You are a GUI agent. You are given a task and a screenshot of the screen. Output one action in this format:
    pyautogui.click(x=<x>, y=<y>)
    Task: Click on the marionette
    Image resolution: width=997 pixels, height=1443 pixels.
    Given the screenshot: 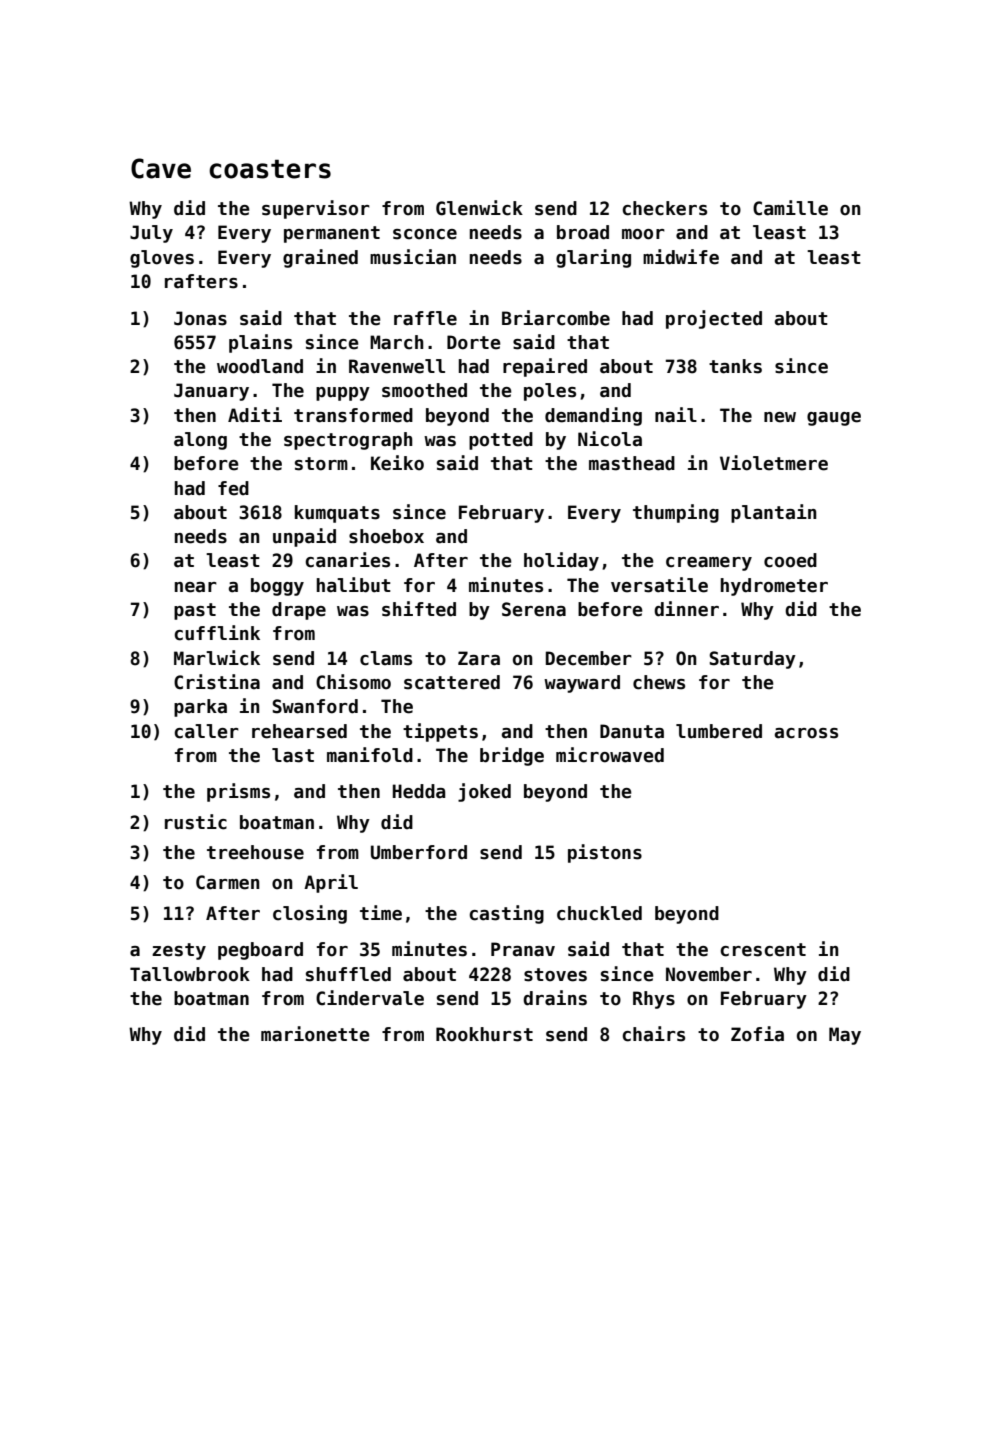 What is the action you would take?
    pyautogui.click(x=315, y=1034)
